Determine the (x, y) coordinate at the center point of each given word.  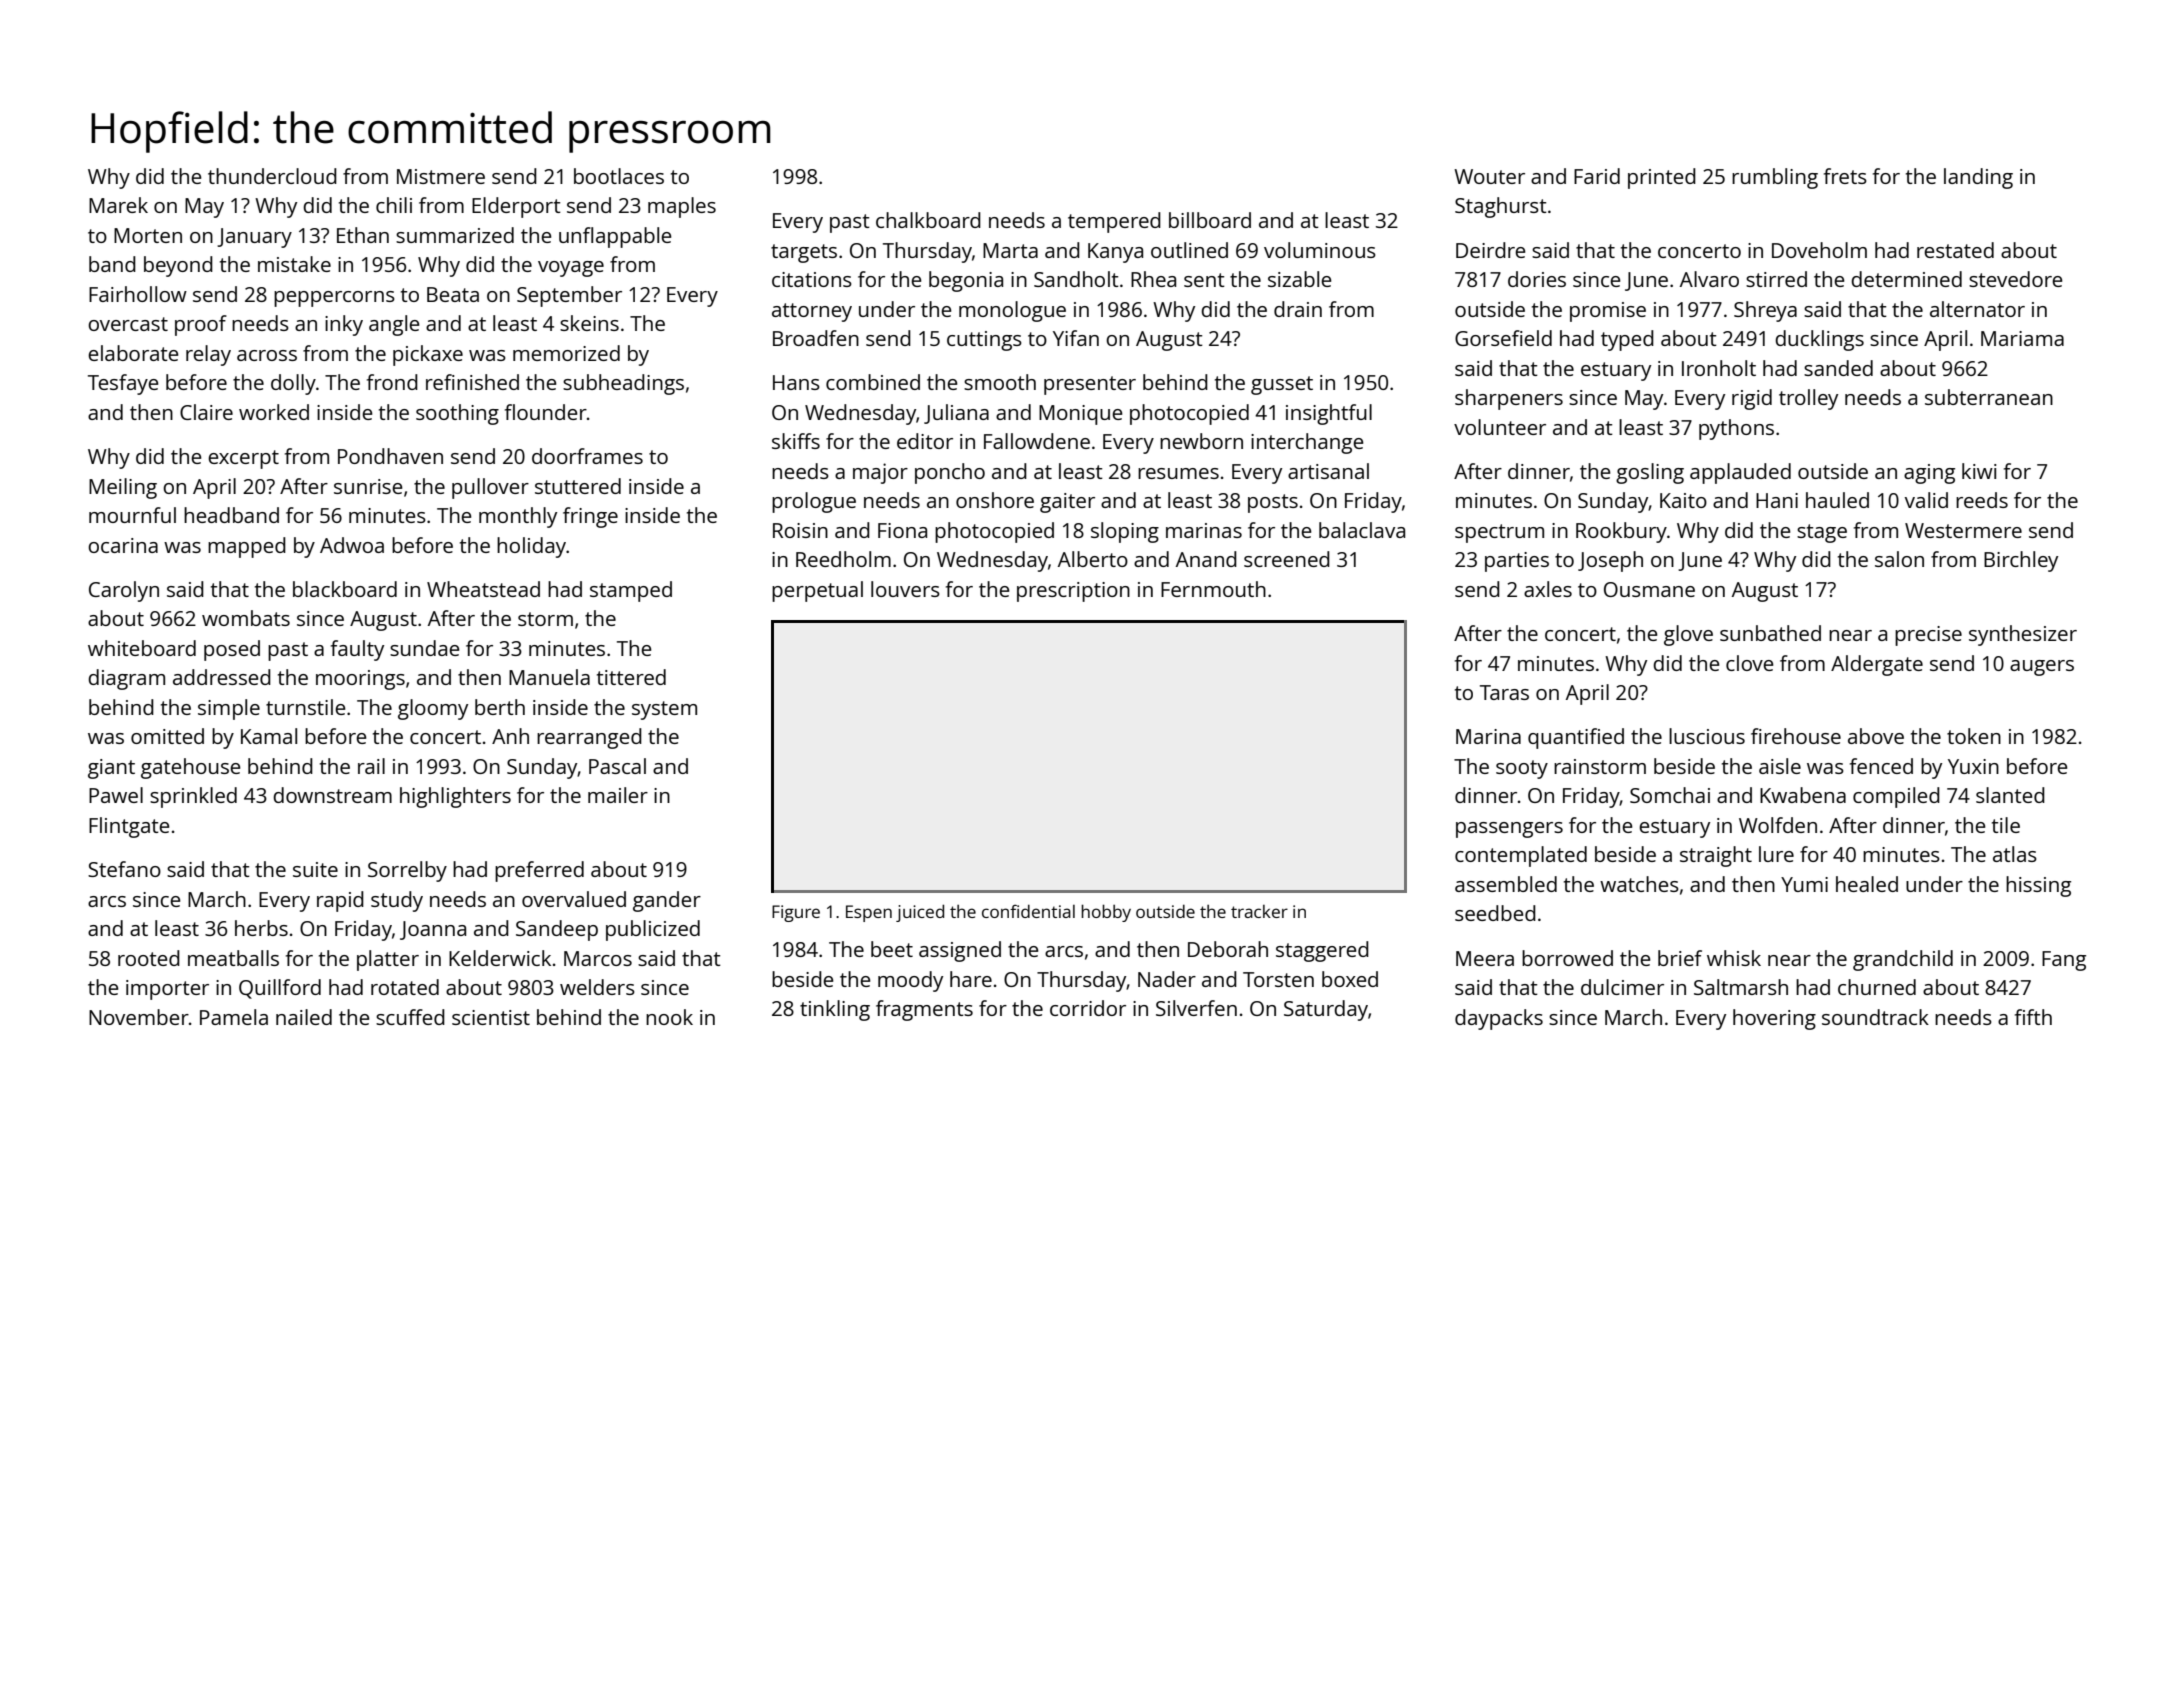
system (664, 710)
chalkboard (928, 220)
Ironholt (1719, 368)
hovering (1774, 1019)
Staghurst (1501, 207)
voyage (571, 269)
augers (2042, 668)
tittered (631, 677)
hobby (1106, 913)
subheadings (623, 384)
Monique (1081, 415)
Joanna (433, 930)
